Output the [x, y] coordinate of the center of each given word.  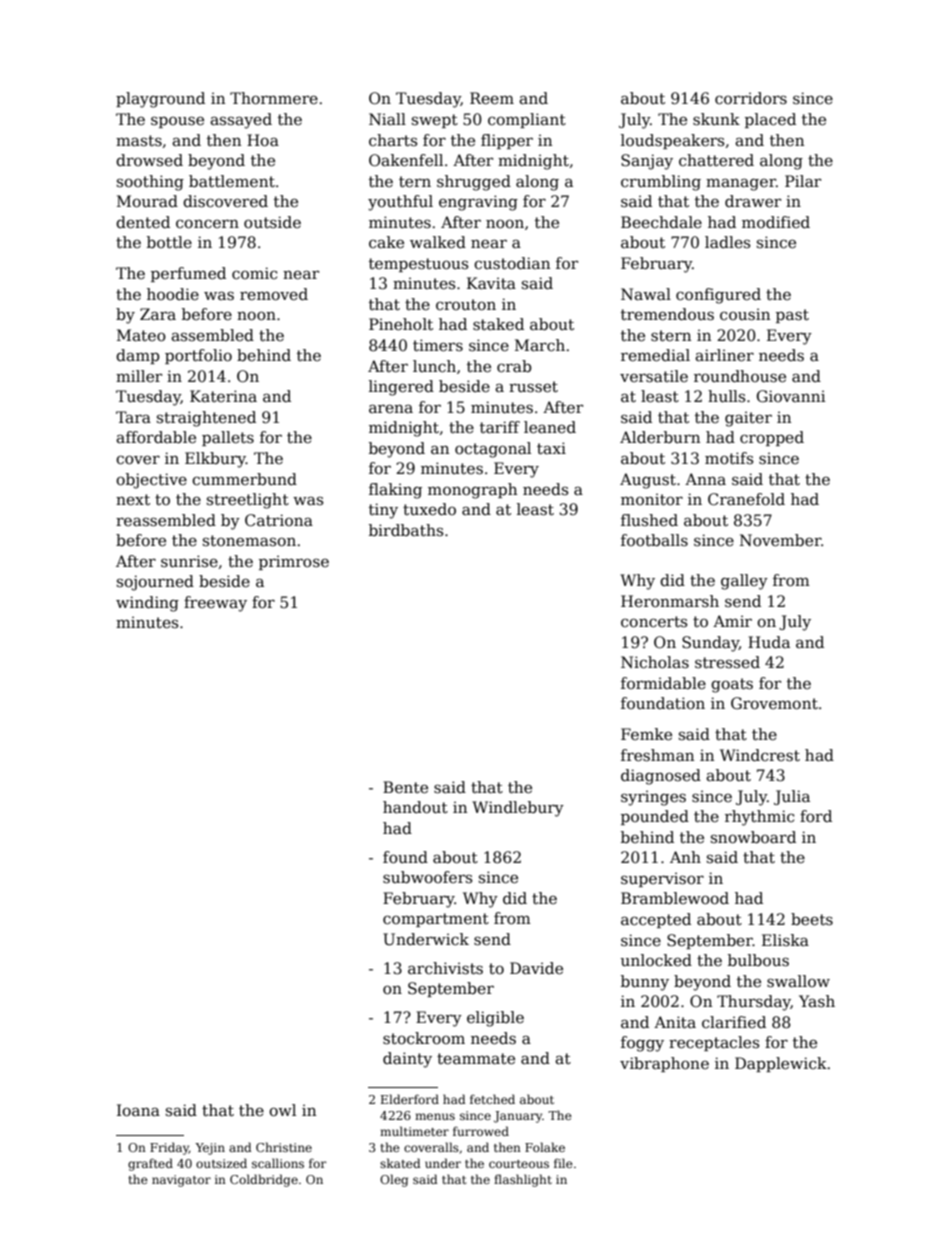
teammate [476, 1059]
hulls [727, 396]
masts [139, 140]
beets [812, 919]
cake [386, 242]
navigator [181, 1181]
